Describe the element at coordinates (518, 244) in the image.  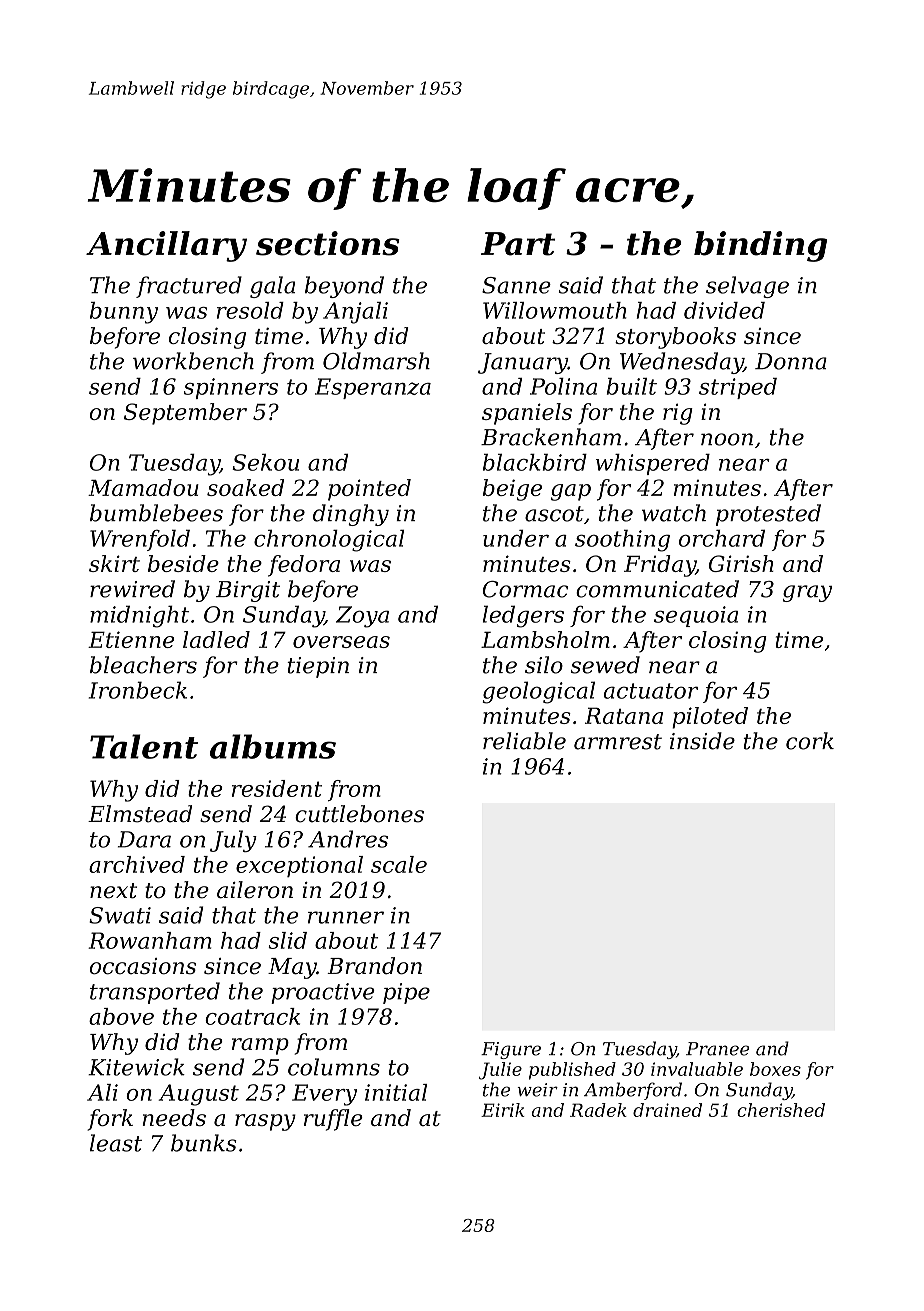
I see `Part` at that location.
